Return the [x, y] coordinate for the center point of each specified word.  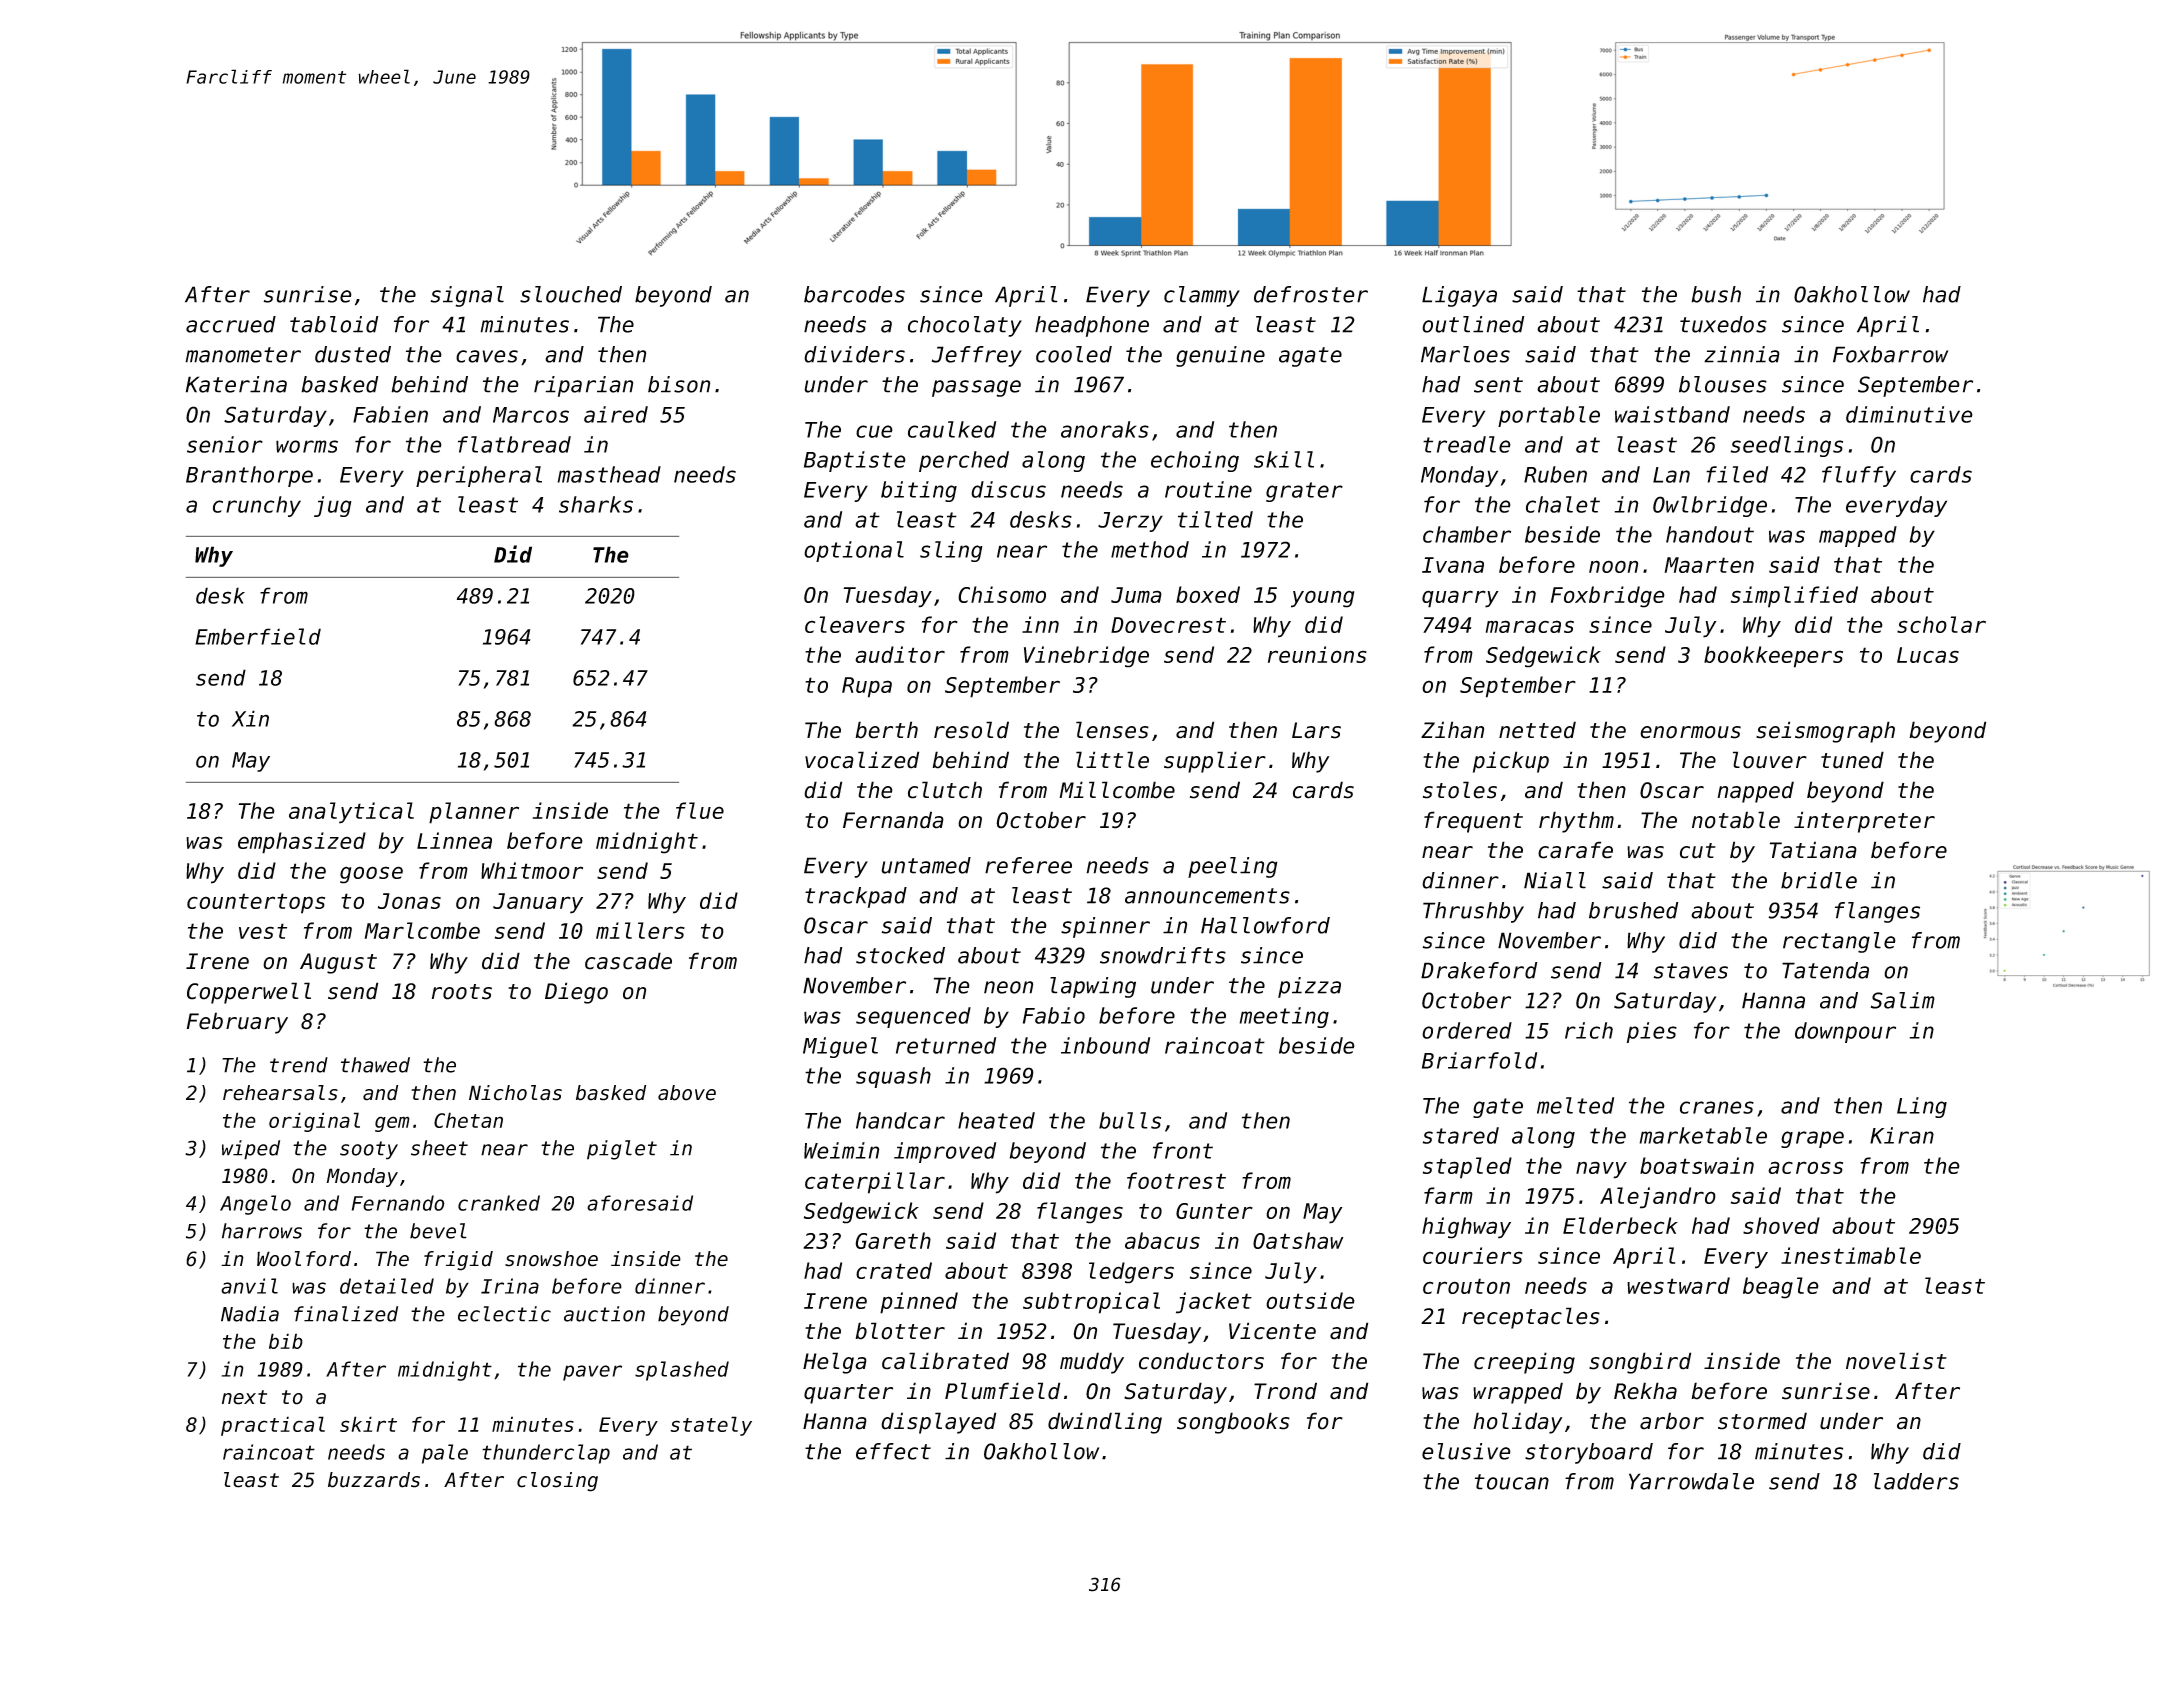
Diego [576, 993]
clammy [1202, 296]
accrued [231, 324]
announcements [1207, 896]
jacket [1214, 1303]
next [244, 1397]
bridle [1819, 880]
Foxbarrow [1890, 354]
